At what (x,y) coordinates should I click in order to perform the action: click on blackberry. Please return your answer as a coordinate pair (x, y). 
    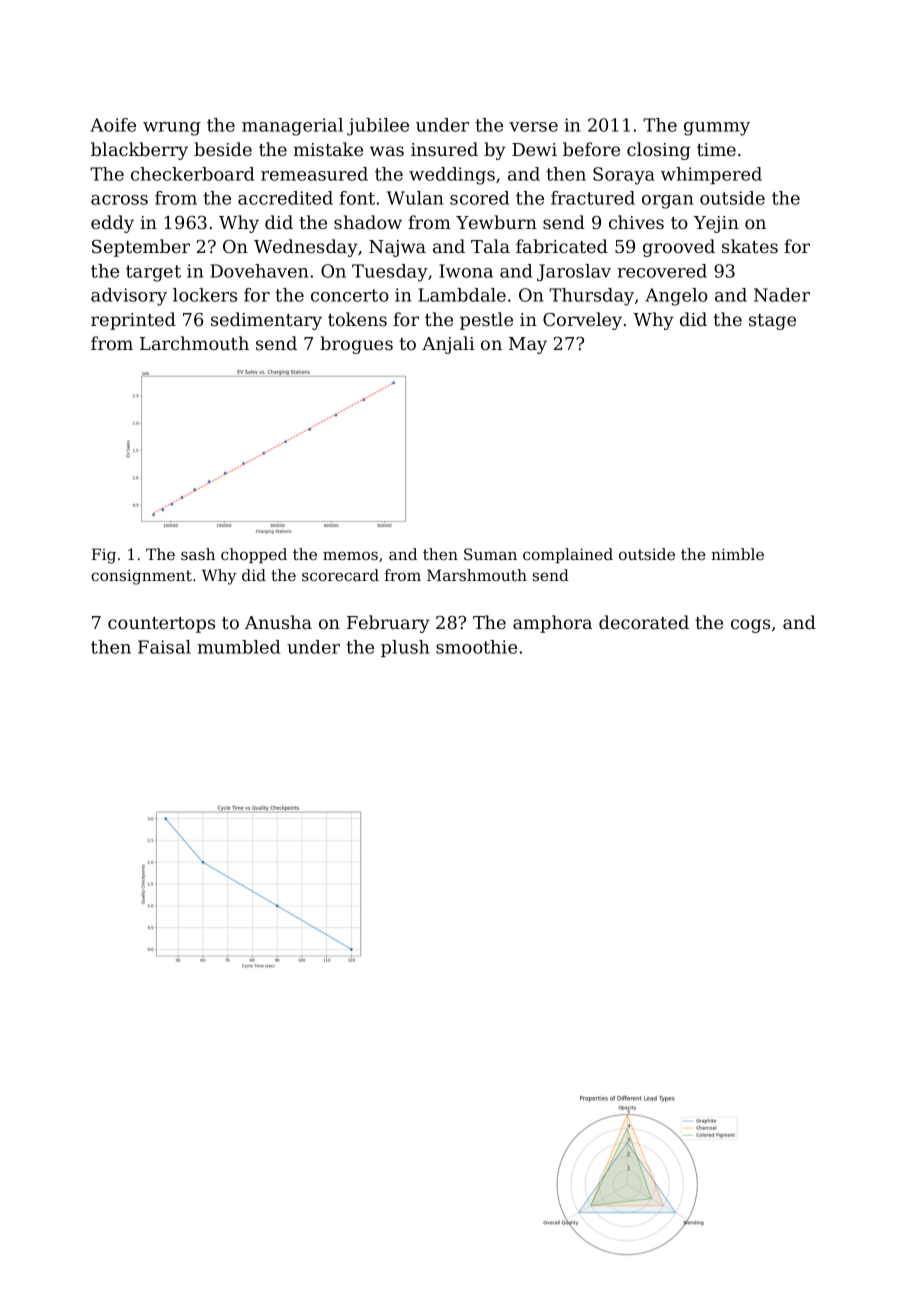
    Looking at the image, I should click on (139, 151).
